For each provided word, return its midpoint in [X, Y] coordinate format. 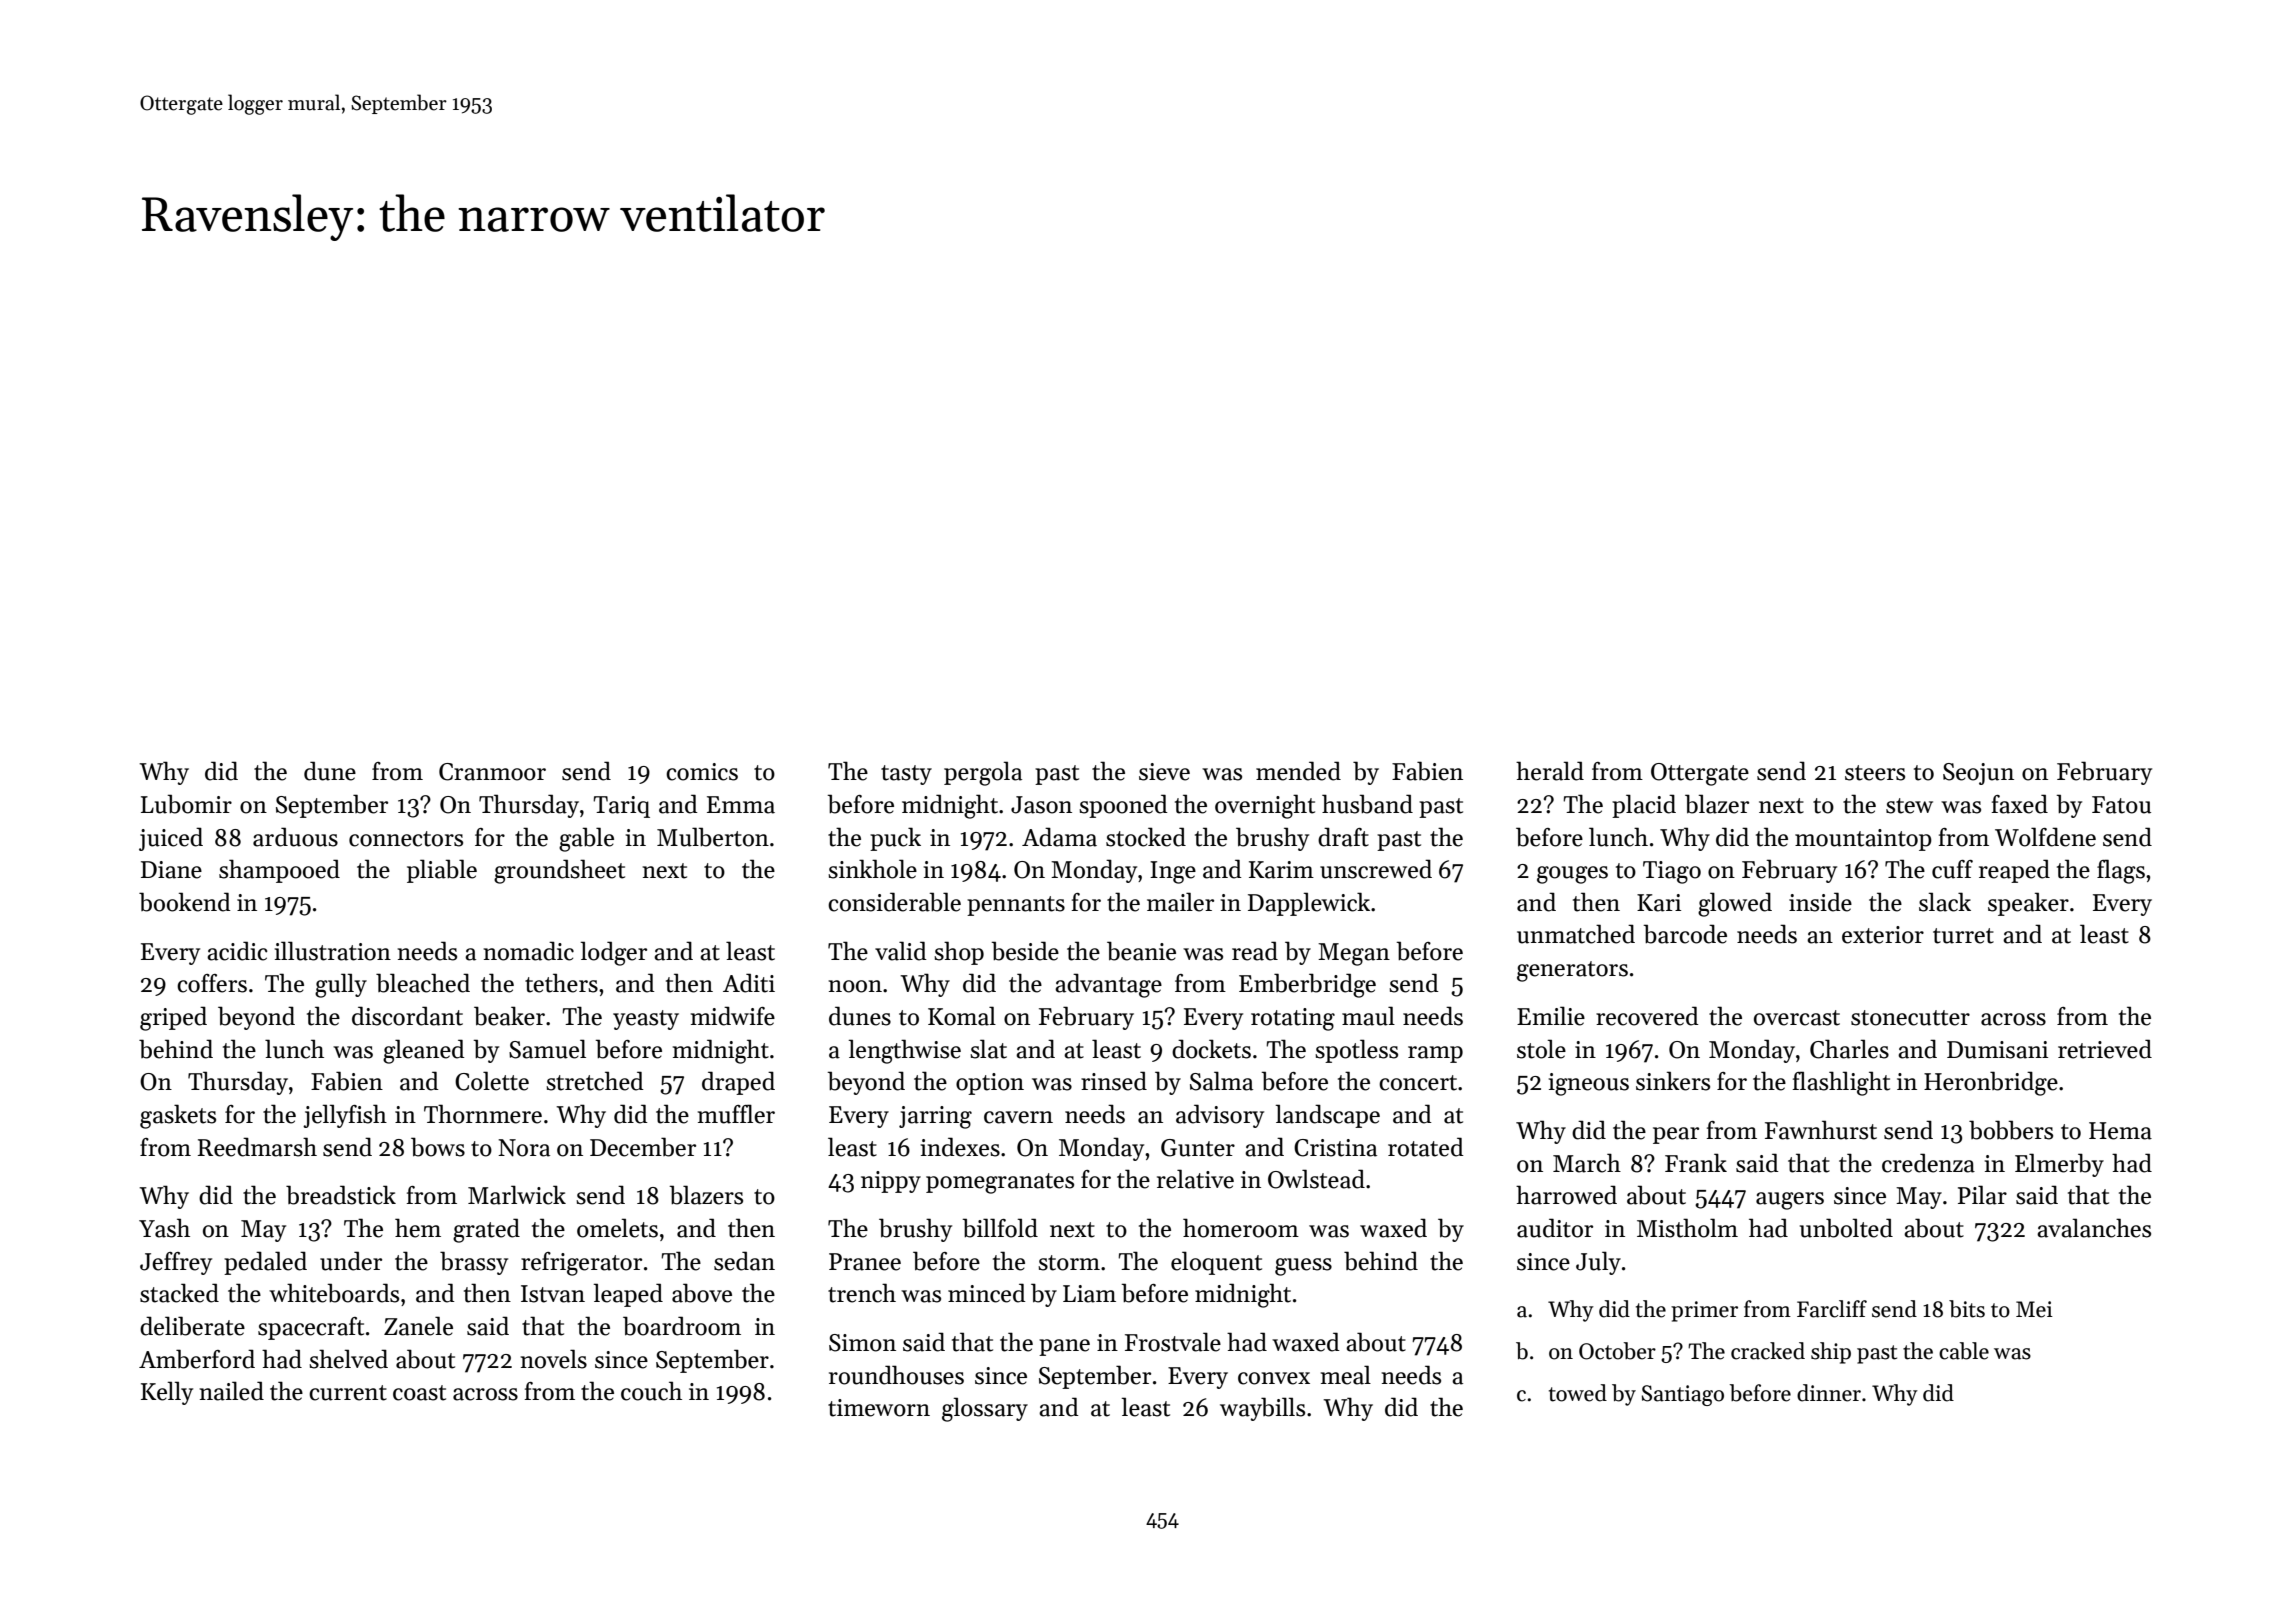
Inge [1173, 872]
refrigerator [581, 1264]
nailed [232, 1391]
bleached [423, 983]
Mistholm [1687, 1228]
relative [1195, 1179]
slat [988, 1049]
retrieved [2105, 1049]
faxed [2020, 804]
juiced [171, 839]
